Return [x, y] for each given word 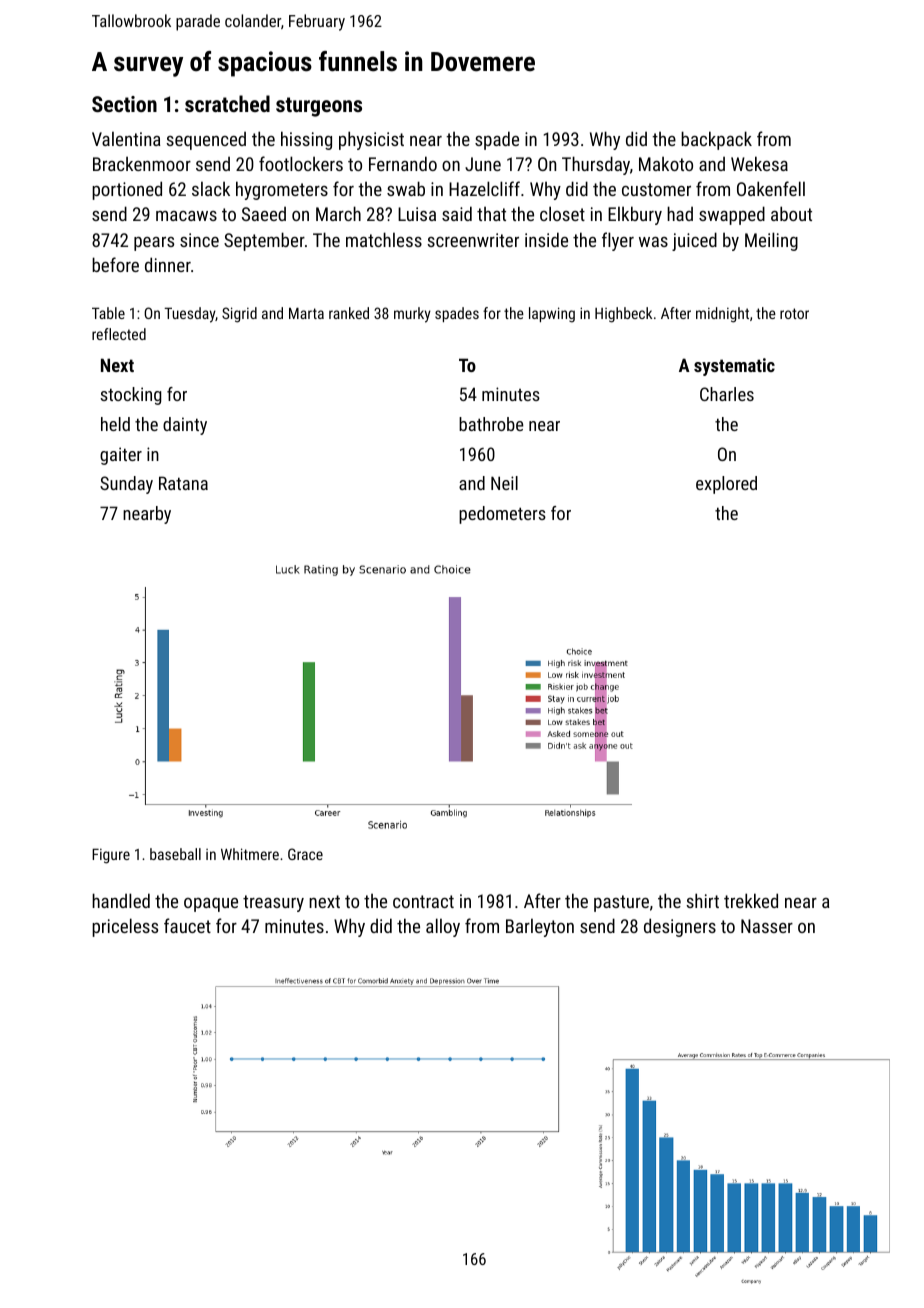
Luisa [417, 214]
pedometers [502, 515]
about [791, 213]
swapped [732, 215]
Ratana [183, 483]
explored [726, 485]
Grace [305, 854]
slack [211, 188]
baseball [175, 854]
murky [412, 315]
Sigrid [239, 315]
